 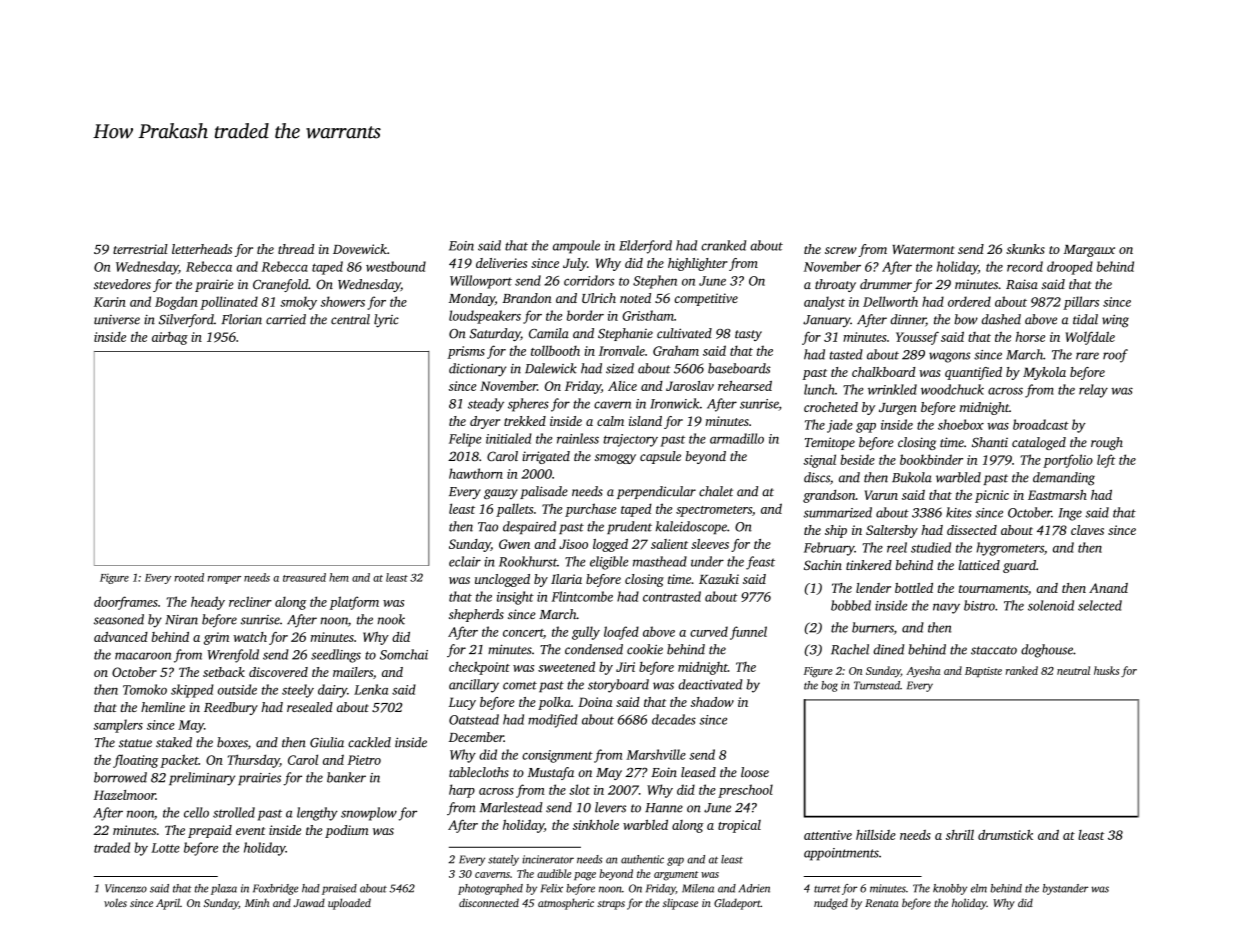 I want to click on page, so click(x=585, y=876).
